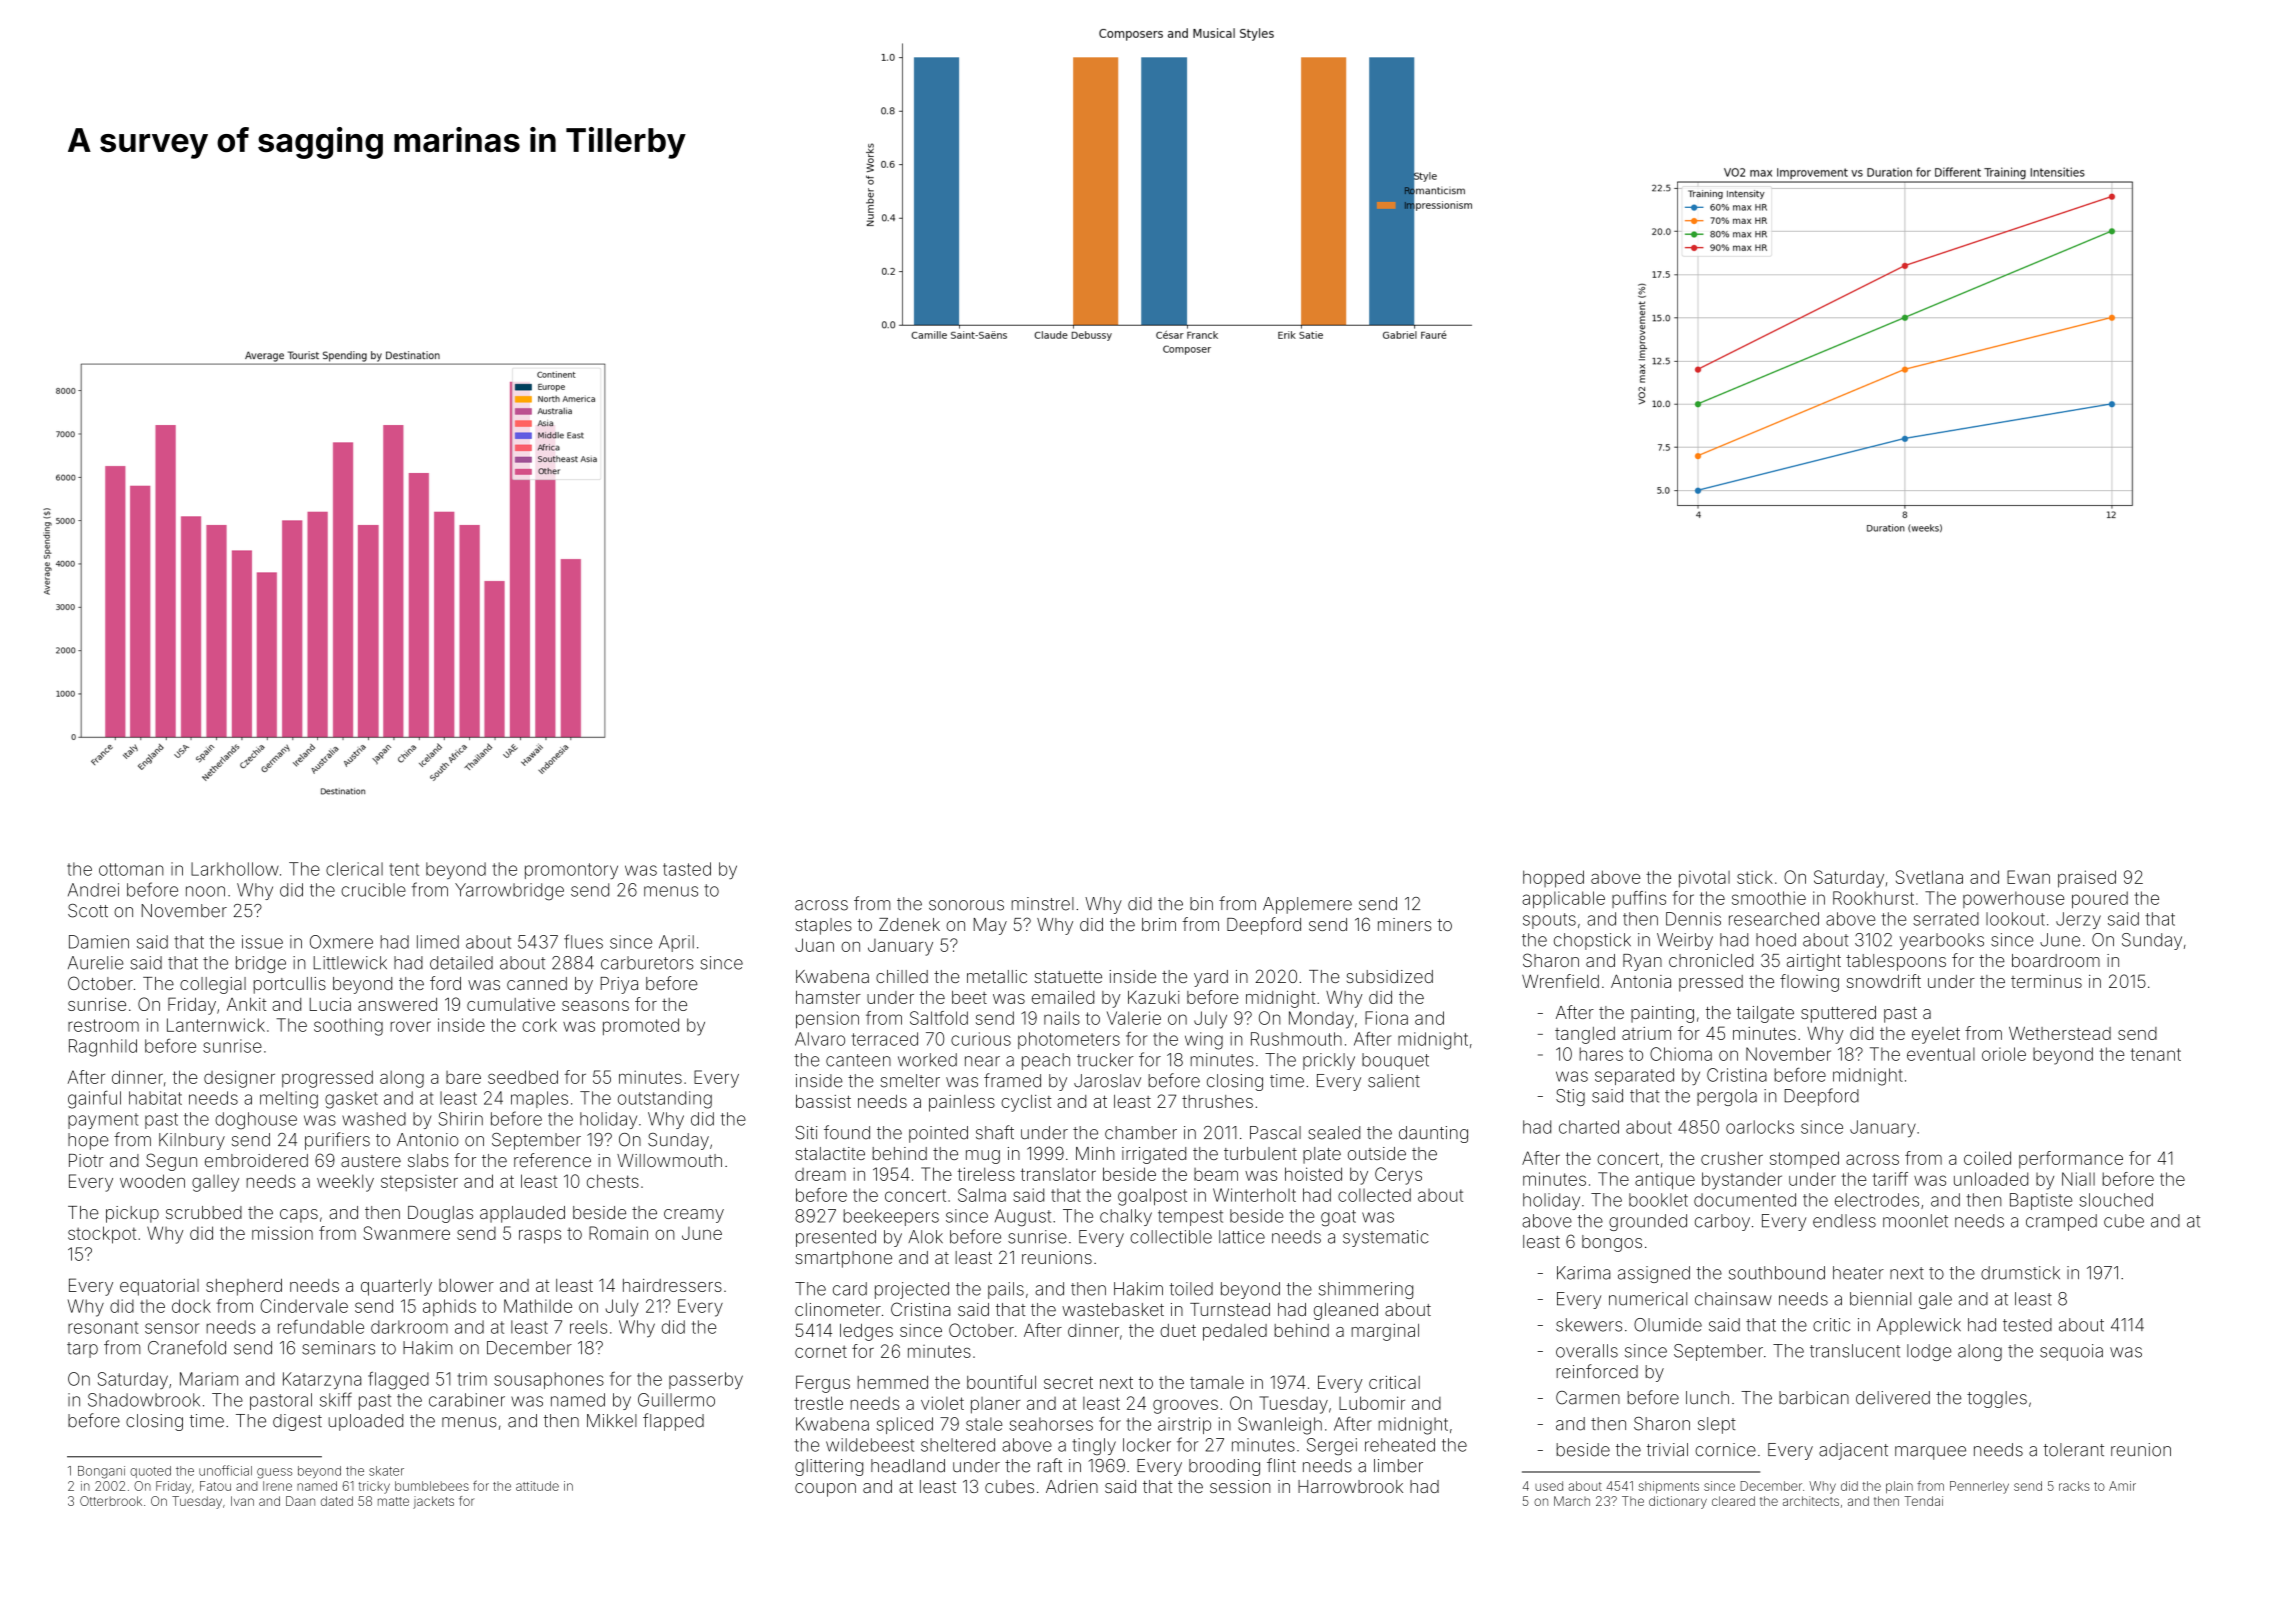  Describe the element at coordinates (1307, 905) in the page. I see `Applemere` at that location.
